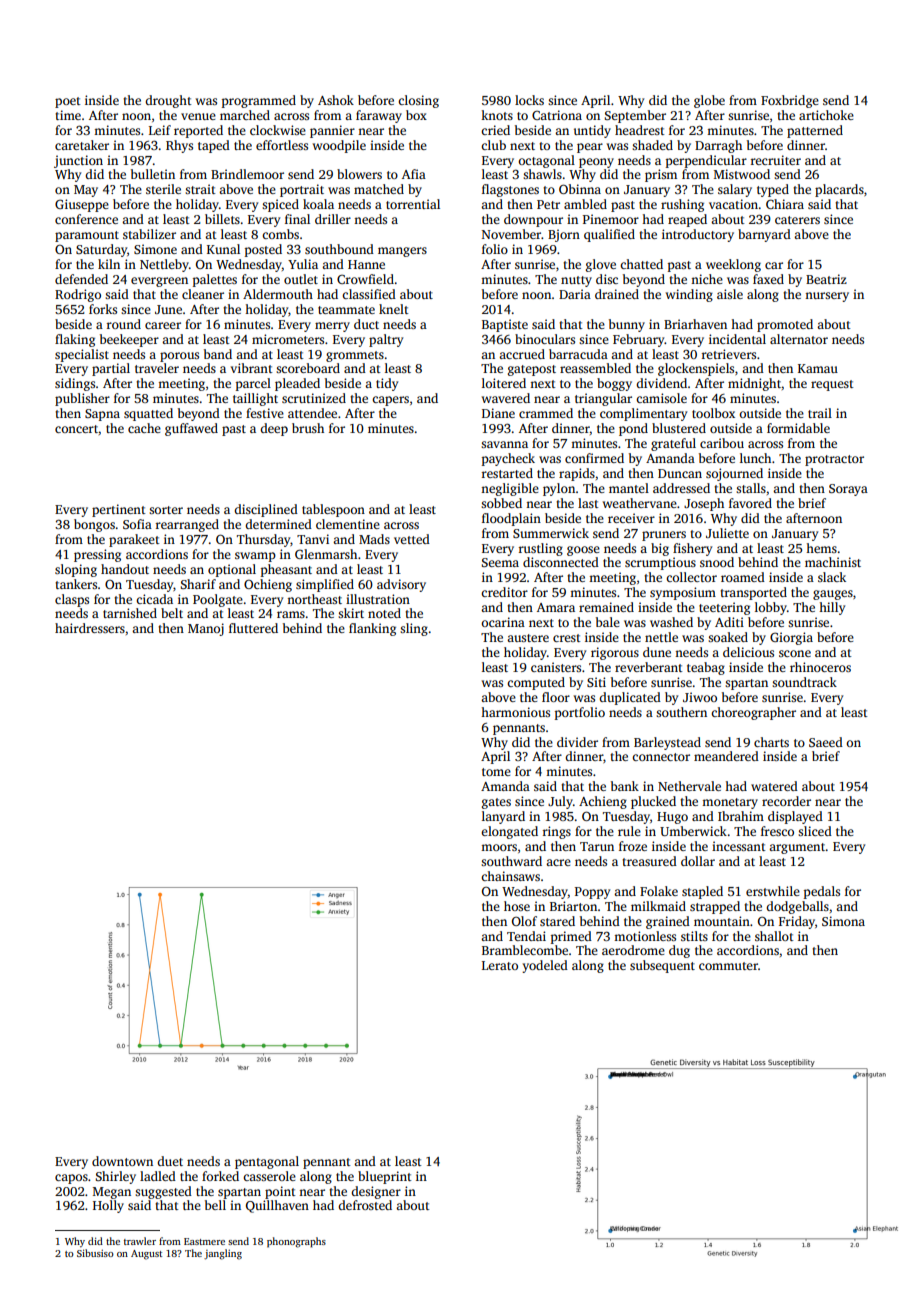 The image size is (924, 1308). I want to click on blowers, so click(359, 174).
